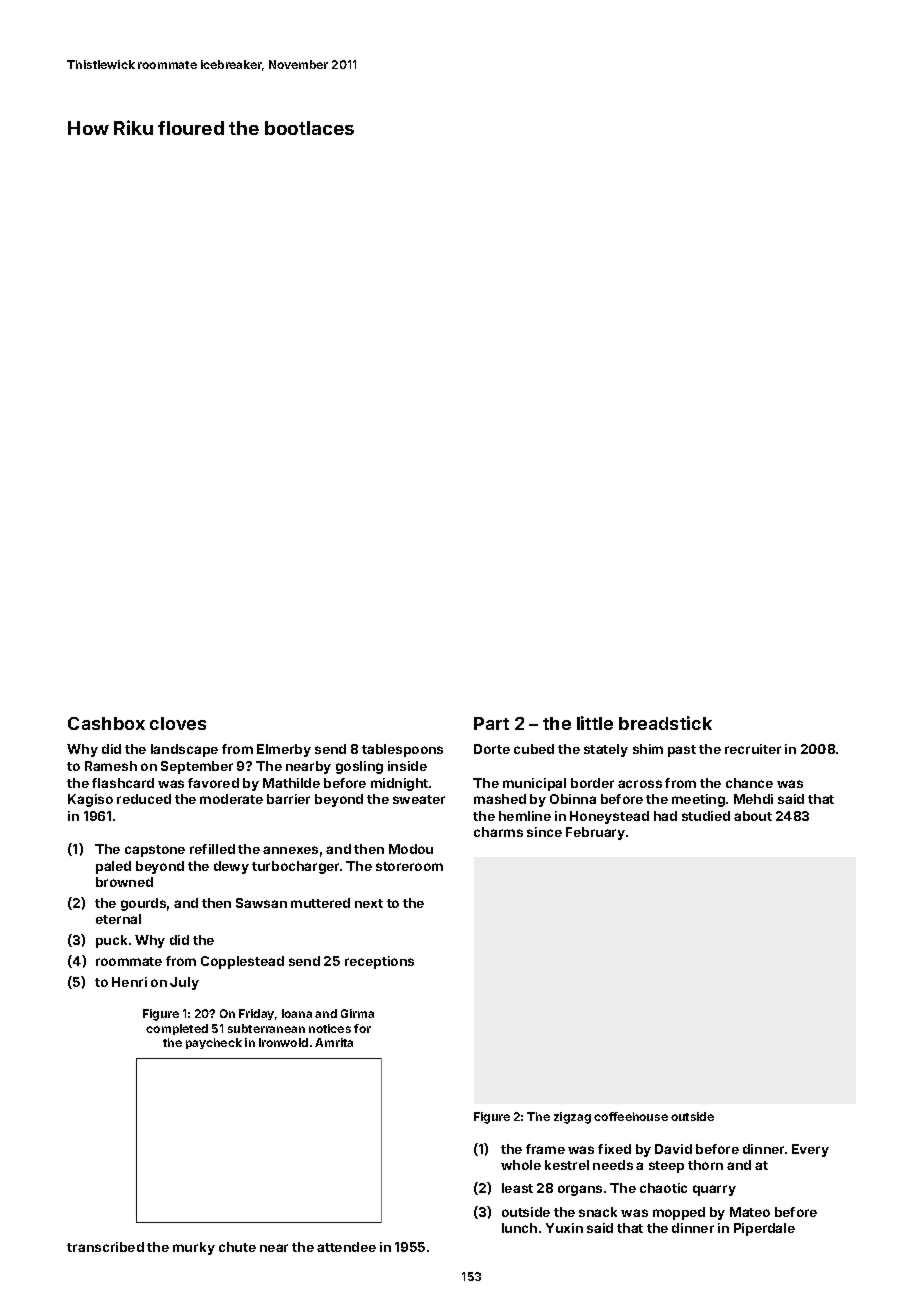 The width and height of the screenshot is (924, 1308). I want to click on thorn, so click(705, 1165).
